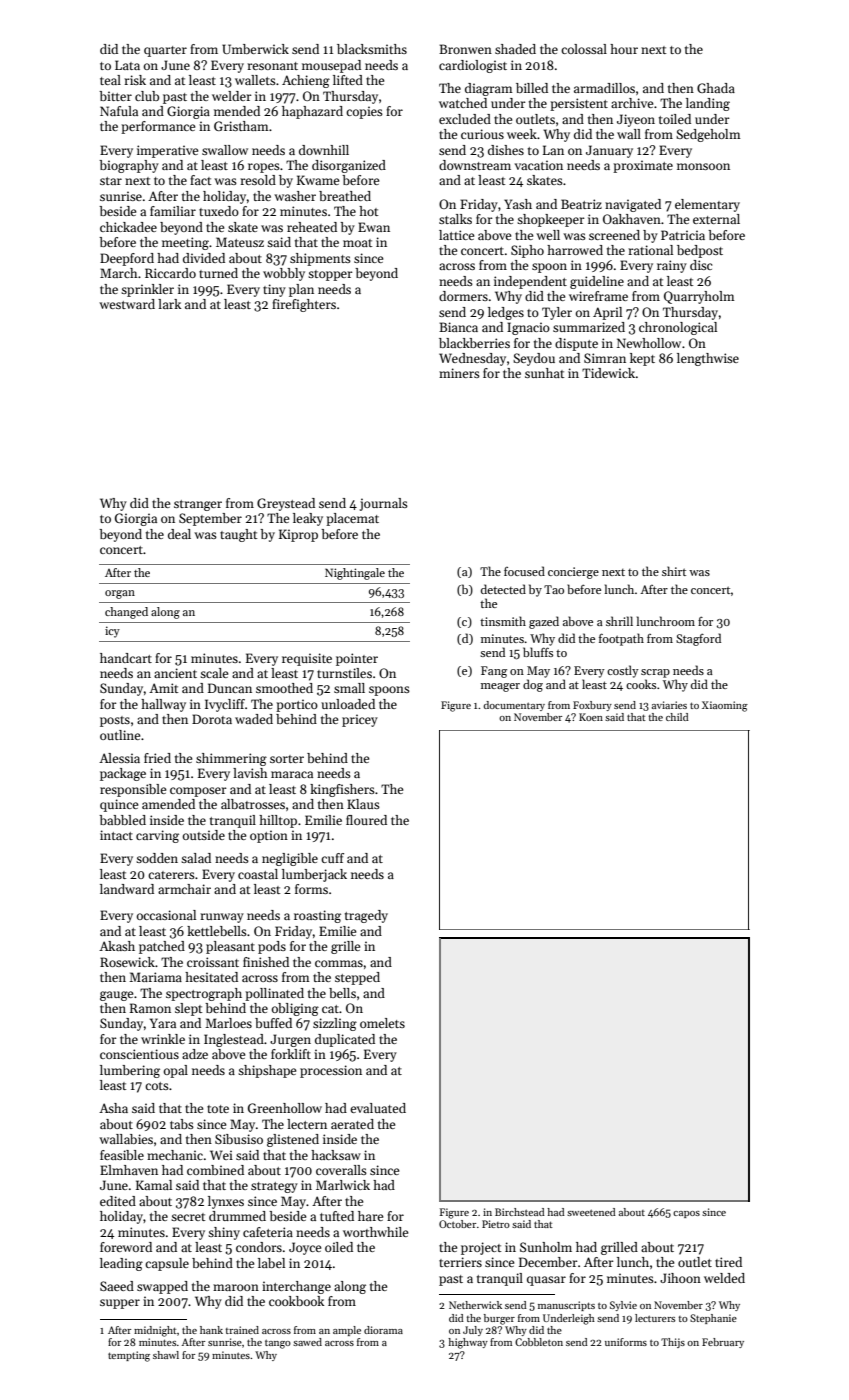  I want to click on colossal, so click(584, 49).
